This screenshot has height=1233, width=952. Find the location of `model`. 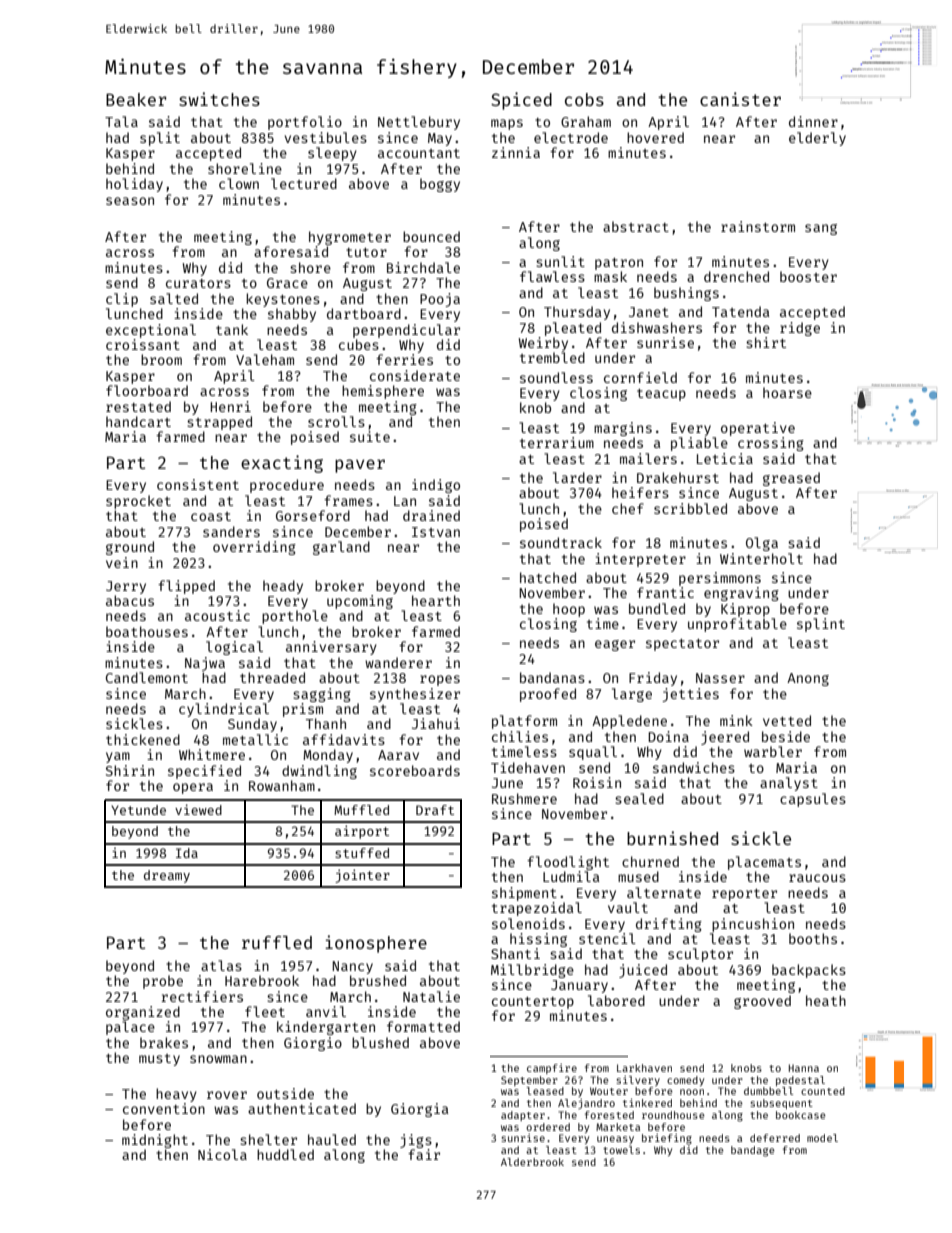

model is located at coordinates (822, 1138).
